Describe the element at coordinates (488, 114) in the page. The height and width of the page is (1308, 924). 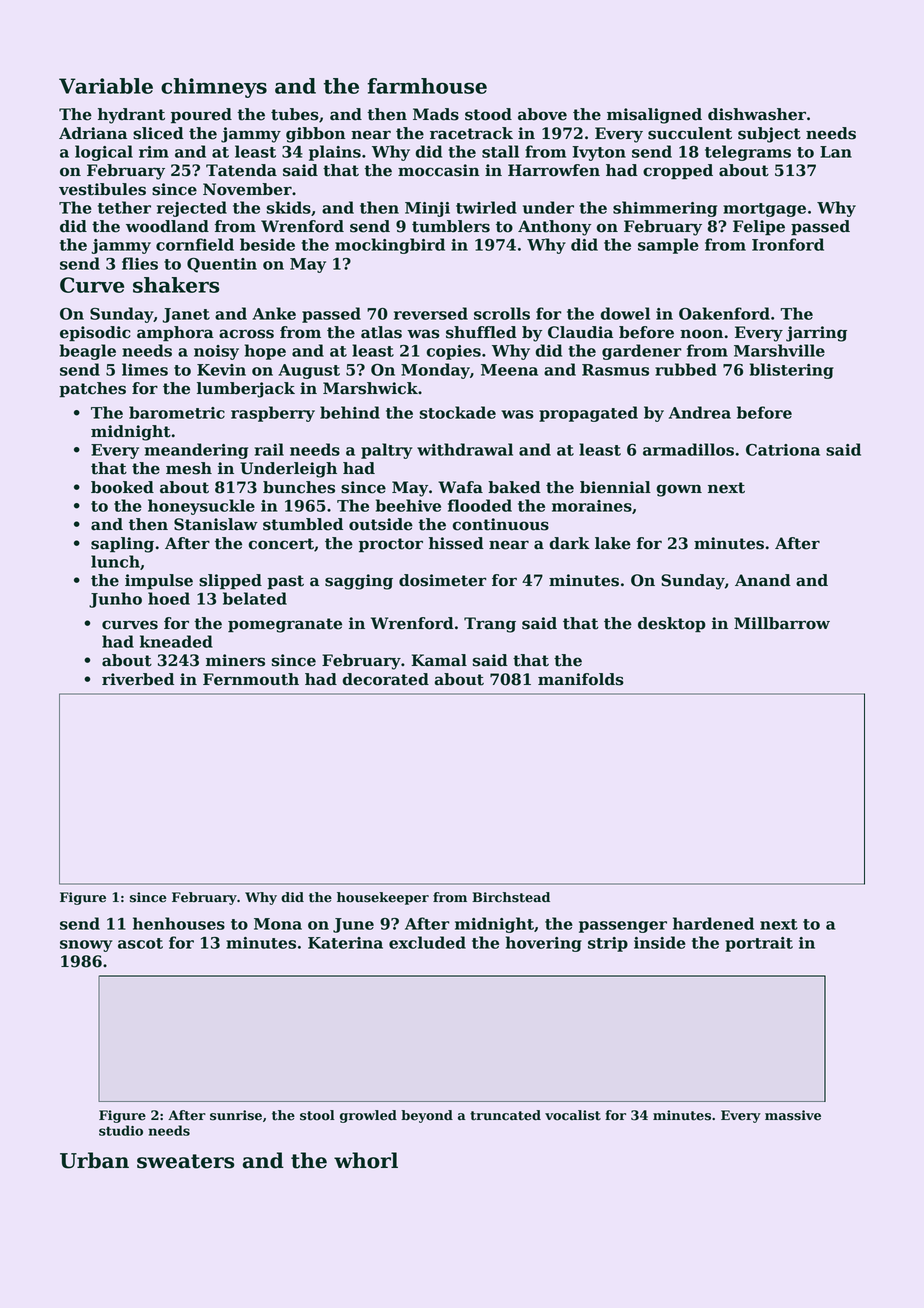
I see `stood` at that location.
